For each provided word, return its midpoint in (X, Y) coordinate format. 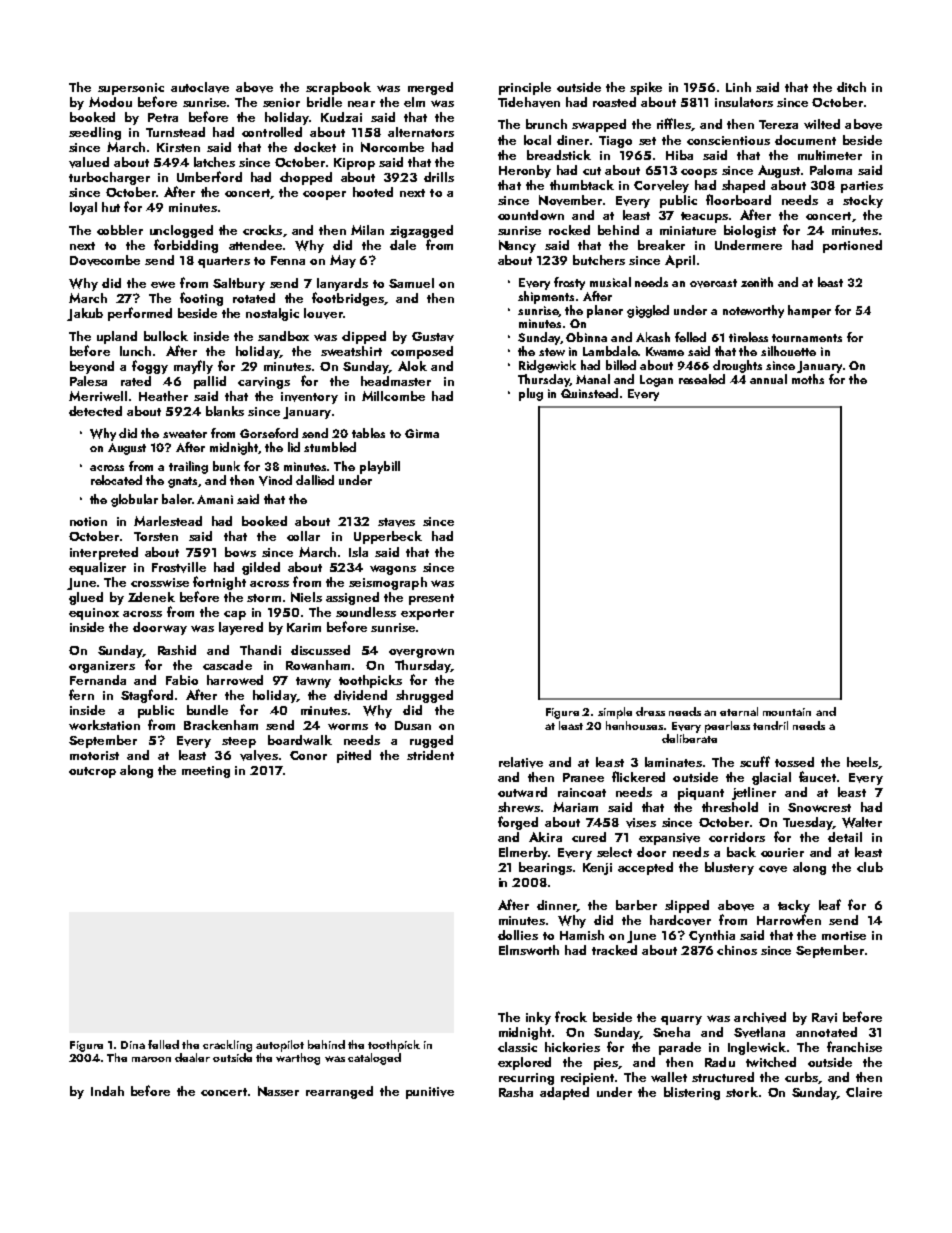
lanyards (342, 284)
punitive (430, 1093)
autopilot (280, 1046)
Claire (864, 1092)
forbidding (186, 246)
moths (808, 379)
